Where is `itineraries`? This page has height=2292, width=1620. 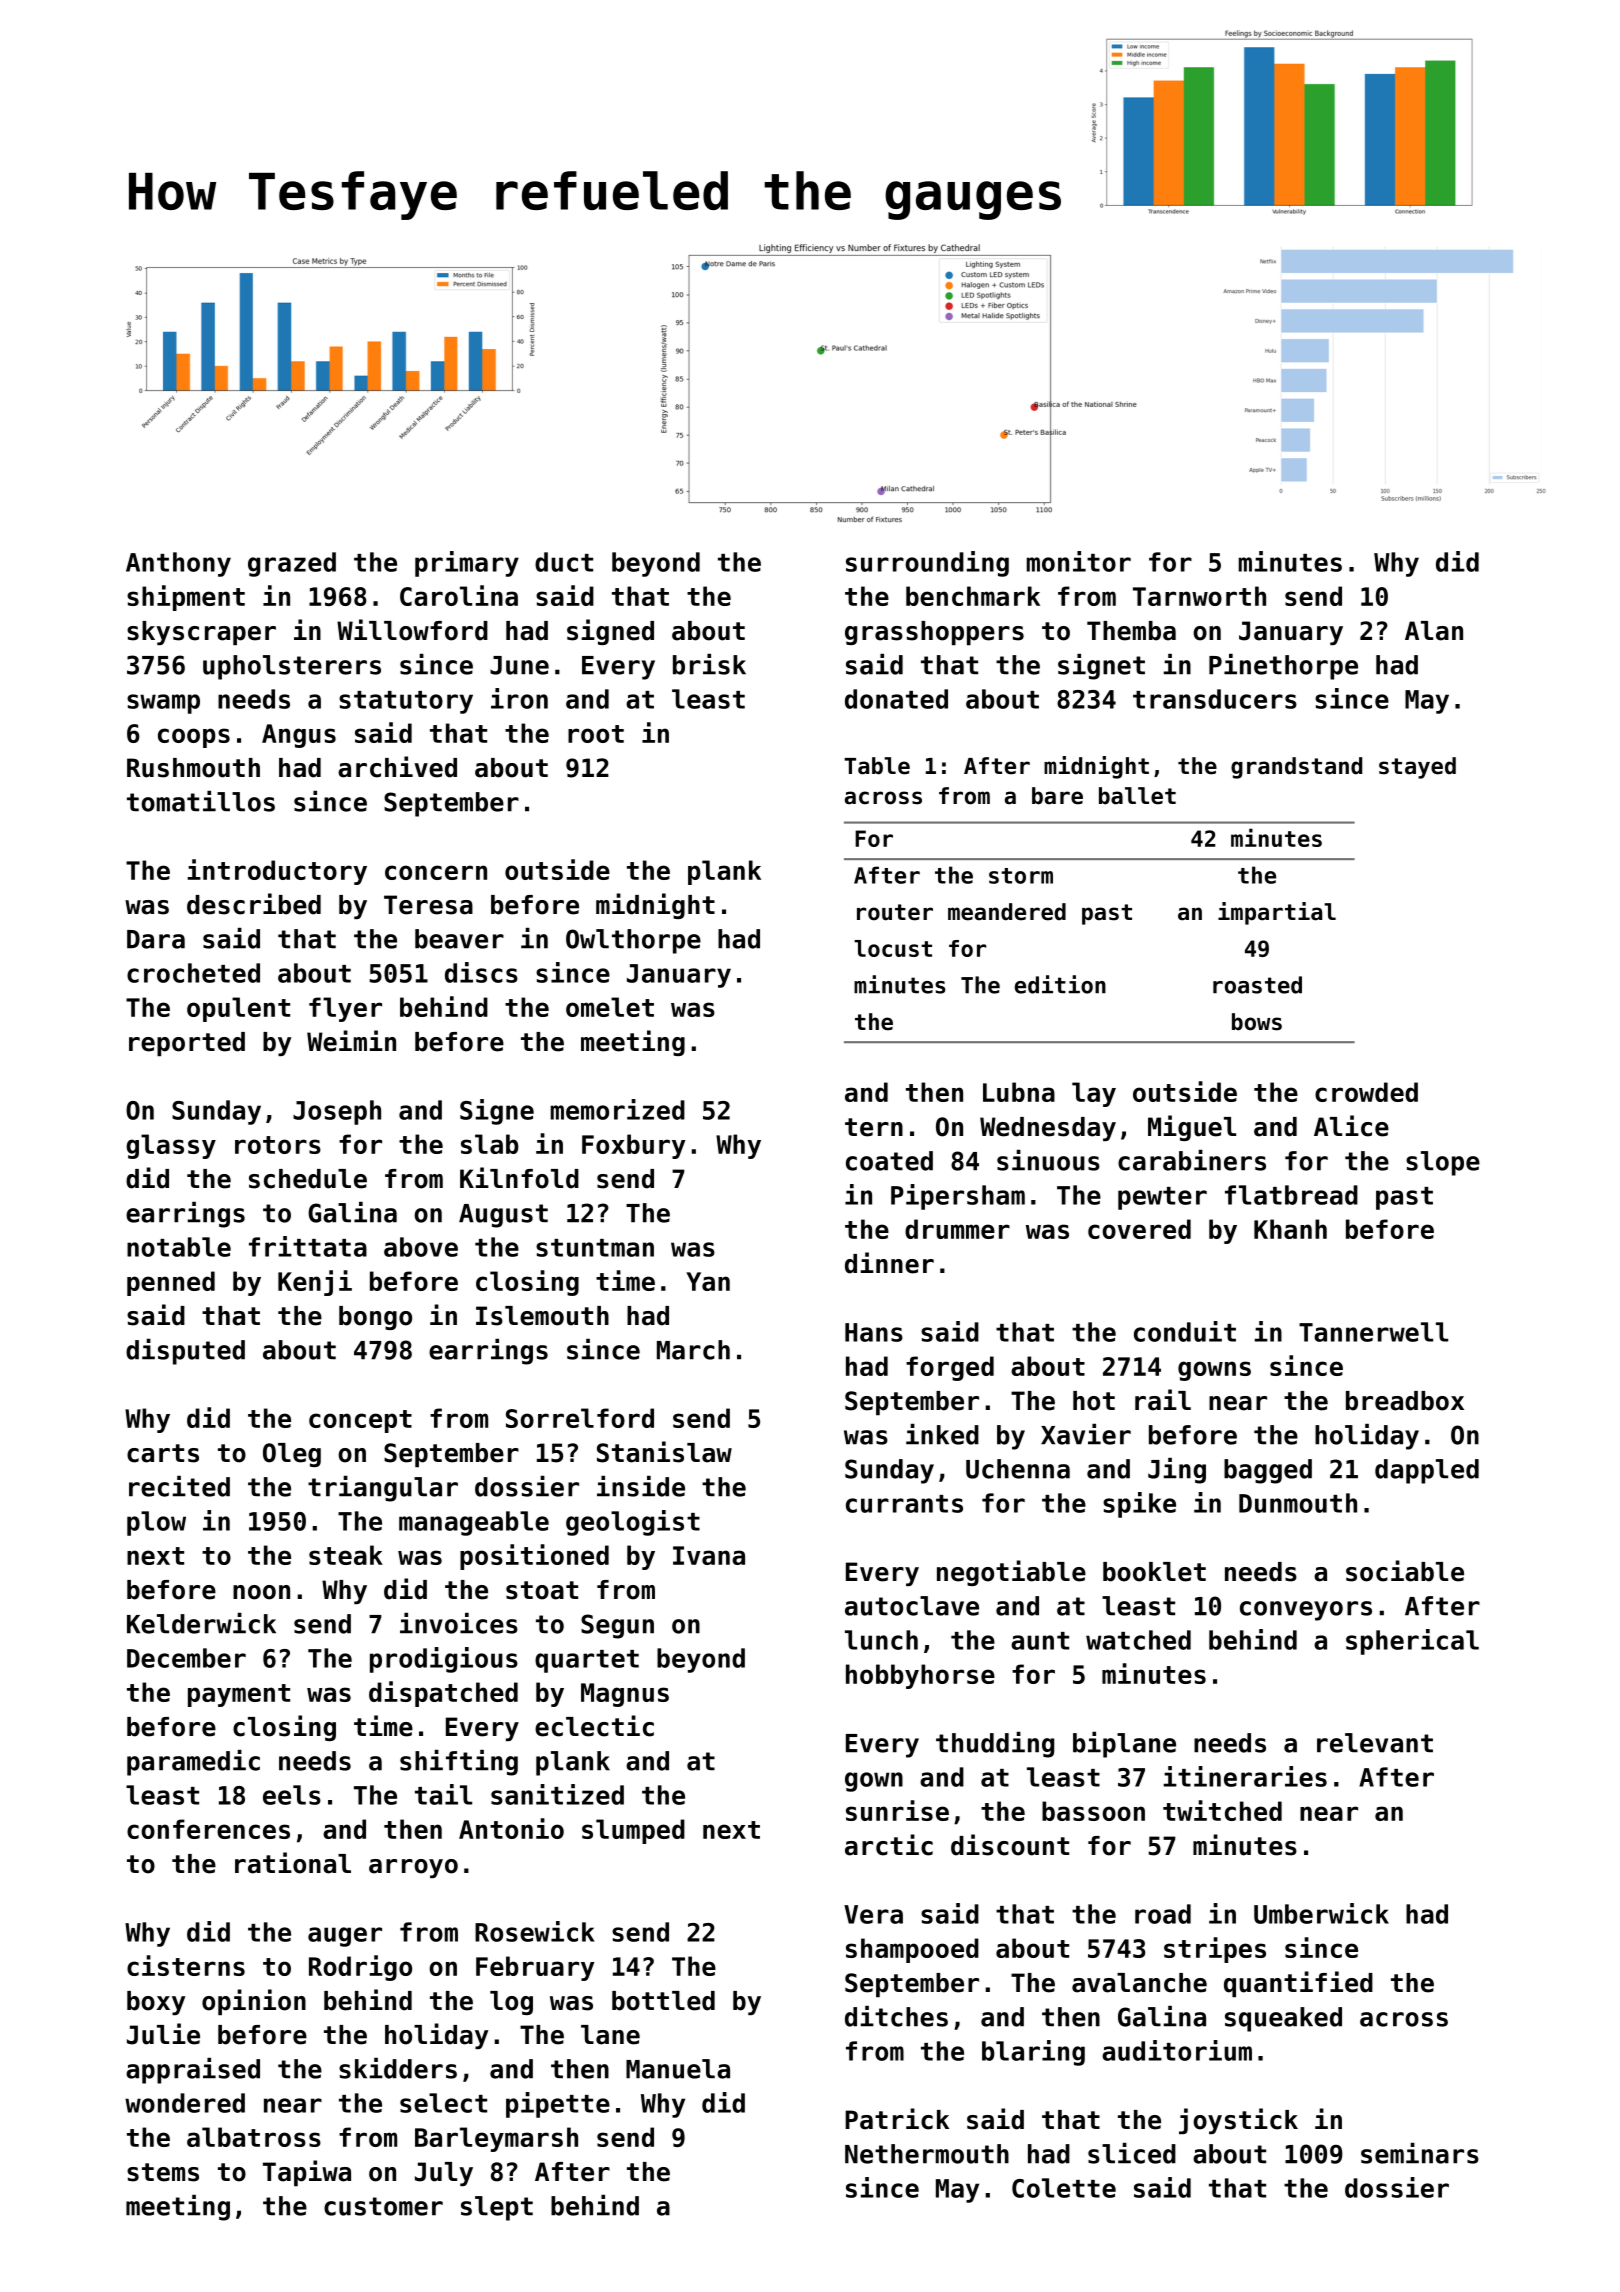 itineraries is located at coordinates (1245, 1776).
